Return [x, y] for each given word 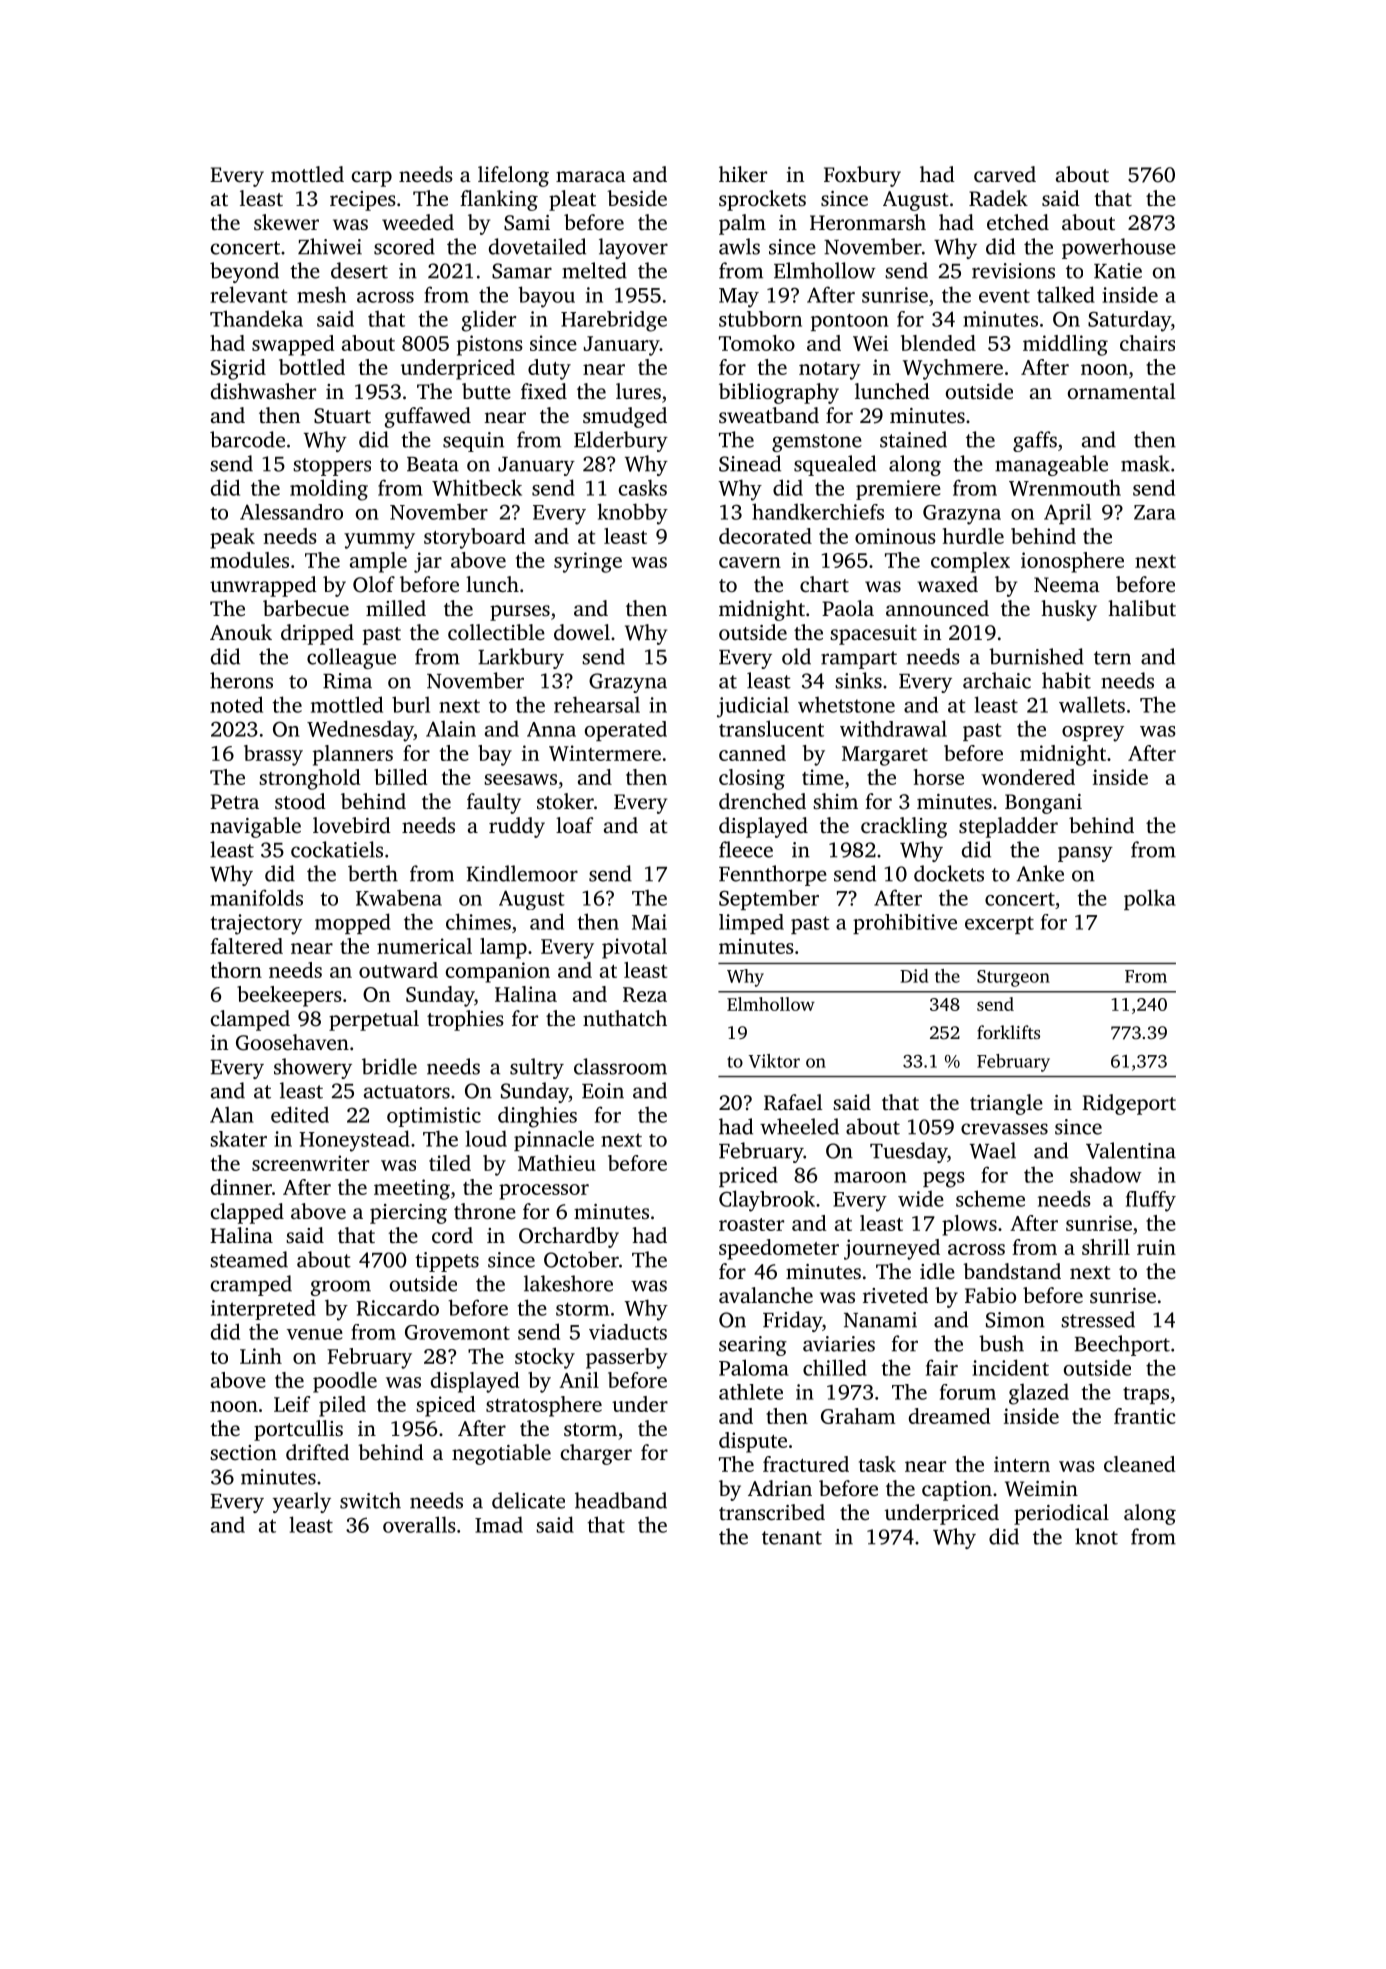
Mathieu [557, 1163]
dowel [582, 632]
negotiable [501, 1454]
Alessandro [291, 512]
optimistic [434, 1117]
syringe [588, 562]
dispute [753, 1442]
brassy [273, 755]
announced [937, 608]
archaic [997, 680]
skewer [286, 222]
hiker [743, 174]
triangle [1006, 1104]
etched [1018, 222]
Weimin [1041, 1489]
